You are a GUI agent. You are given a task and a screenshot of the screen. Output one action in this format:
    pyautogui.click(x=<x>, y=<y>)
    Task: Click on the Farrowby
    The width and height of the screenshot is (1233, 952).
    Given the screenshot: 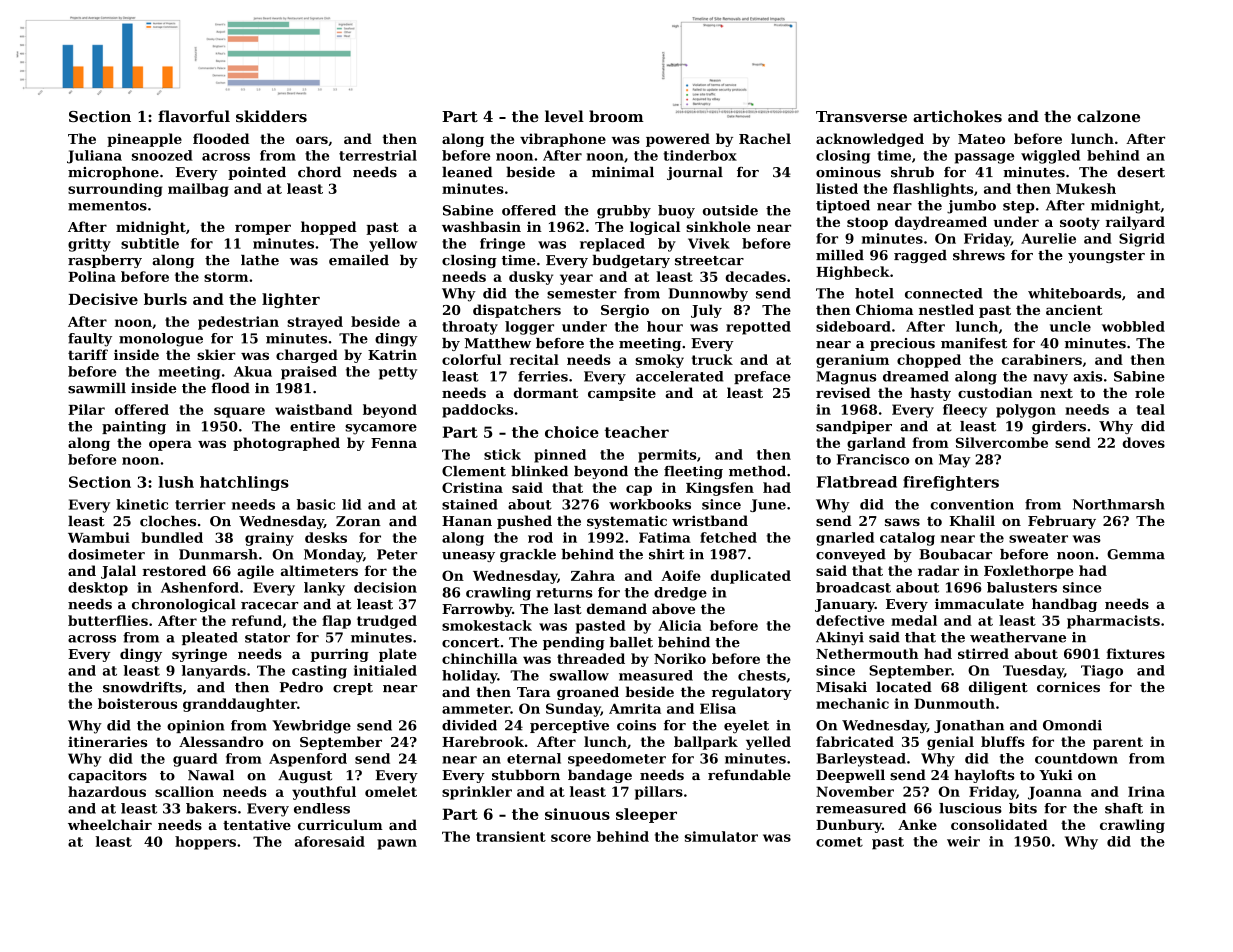 What is the action you would take?
    pyautogui.click(x=477, y=610)
